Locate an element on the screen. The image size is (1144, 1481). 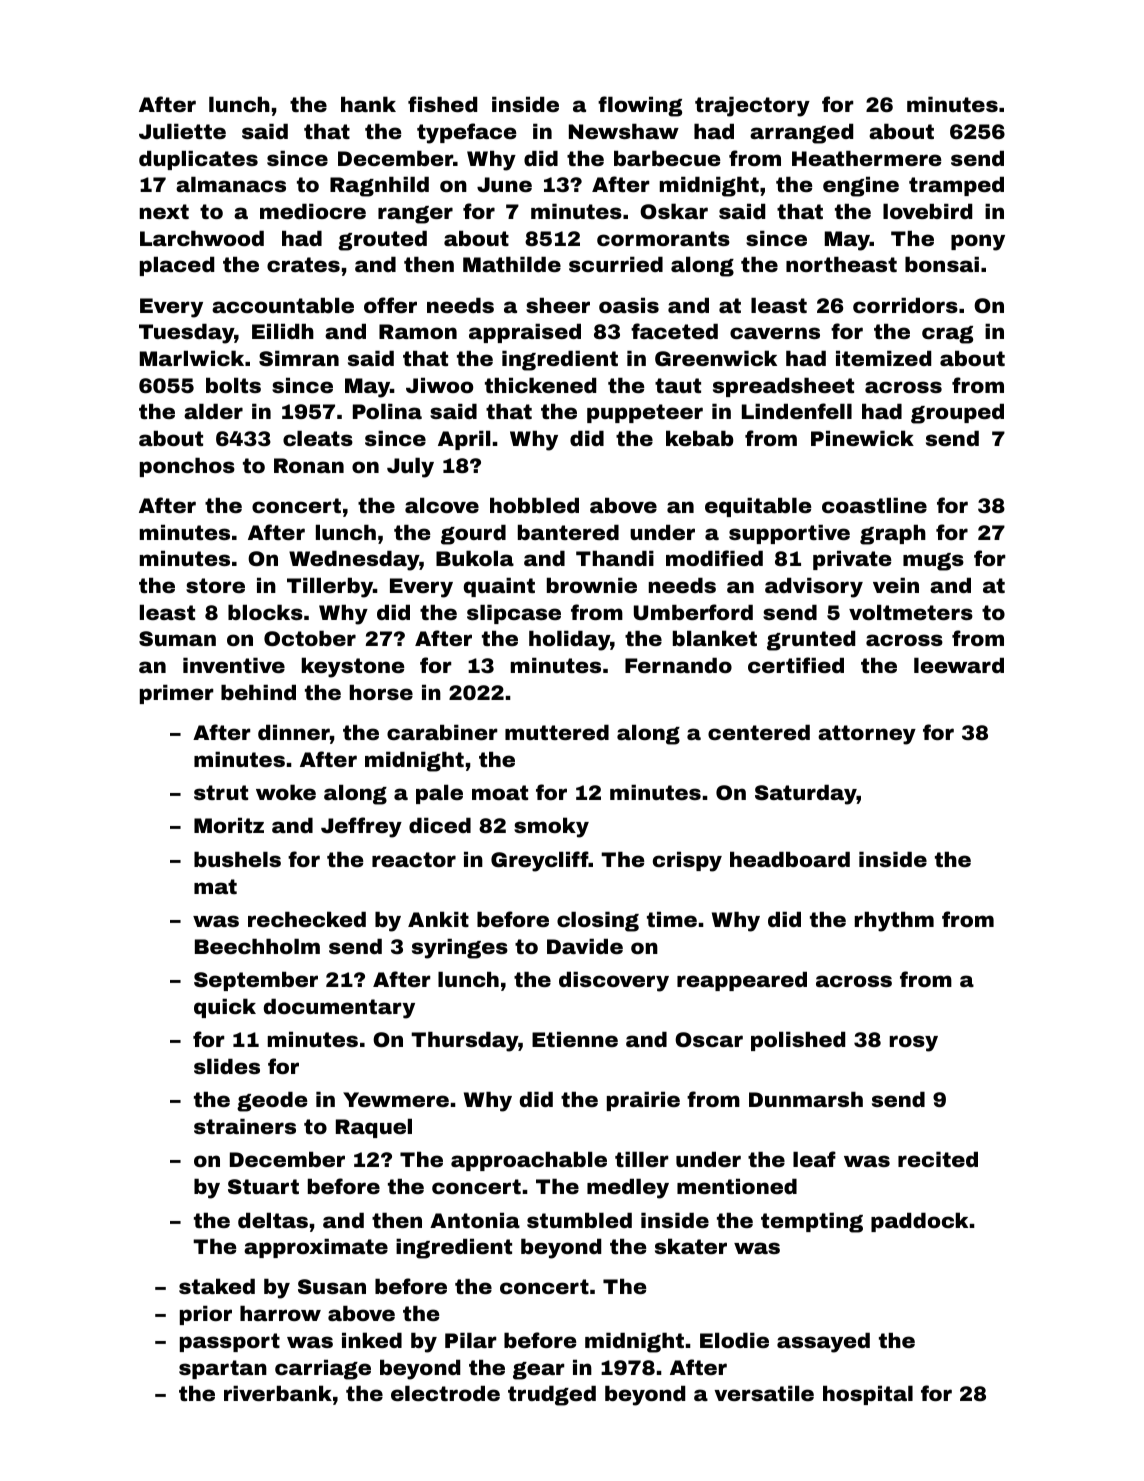
Ankit is located at coordinates (438, 919).
